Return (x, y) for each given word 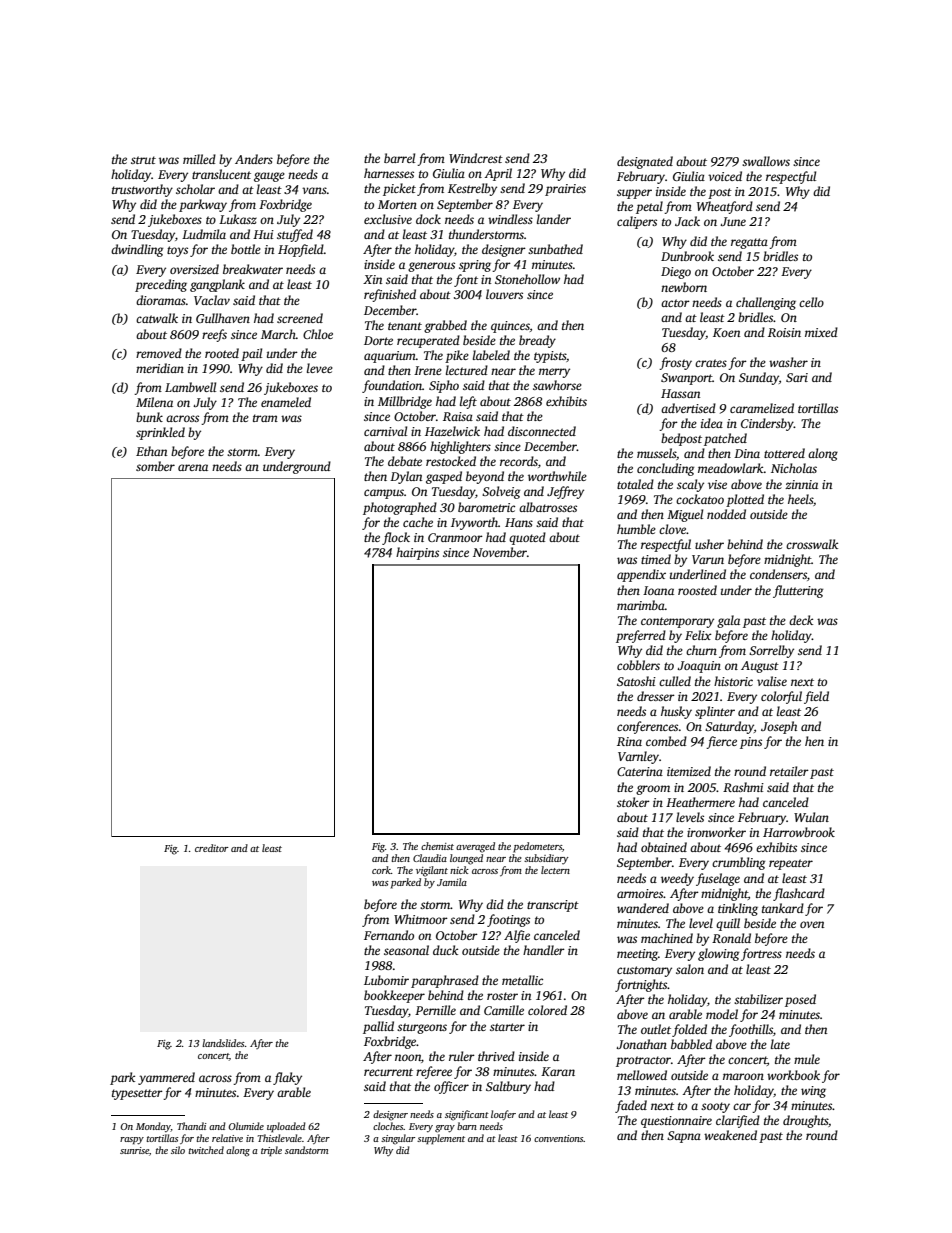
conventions (559, 1138)
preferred (641, 636)
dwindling (137, 250)
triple (271, 1151)
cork (381, 870)
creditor (212, 848)
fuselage (718, 879)
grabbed (445, 326)
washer (788, 362)
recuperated (428, 341)
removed (159, 353)
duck (445, 950)
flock (396, 538)
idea (712, 423)
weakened (730, 1135)
